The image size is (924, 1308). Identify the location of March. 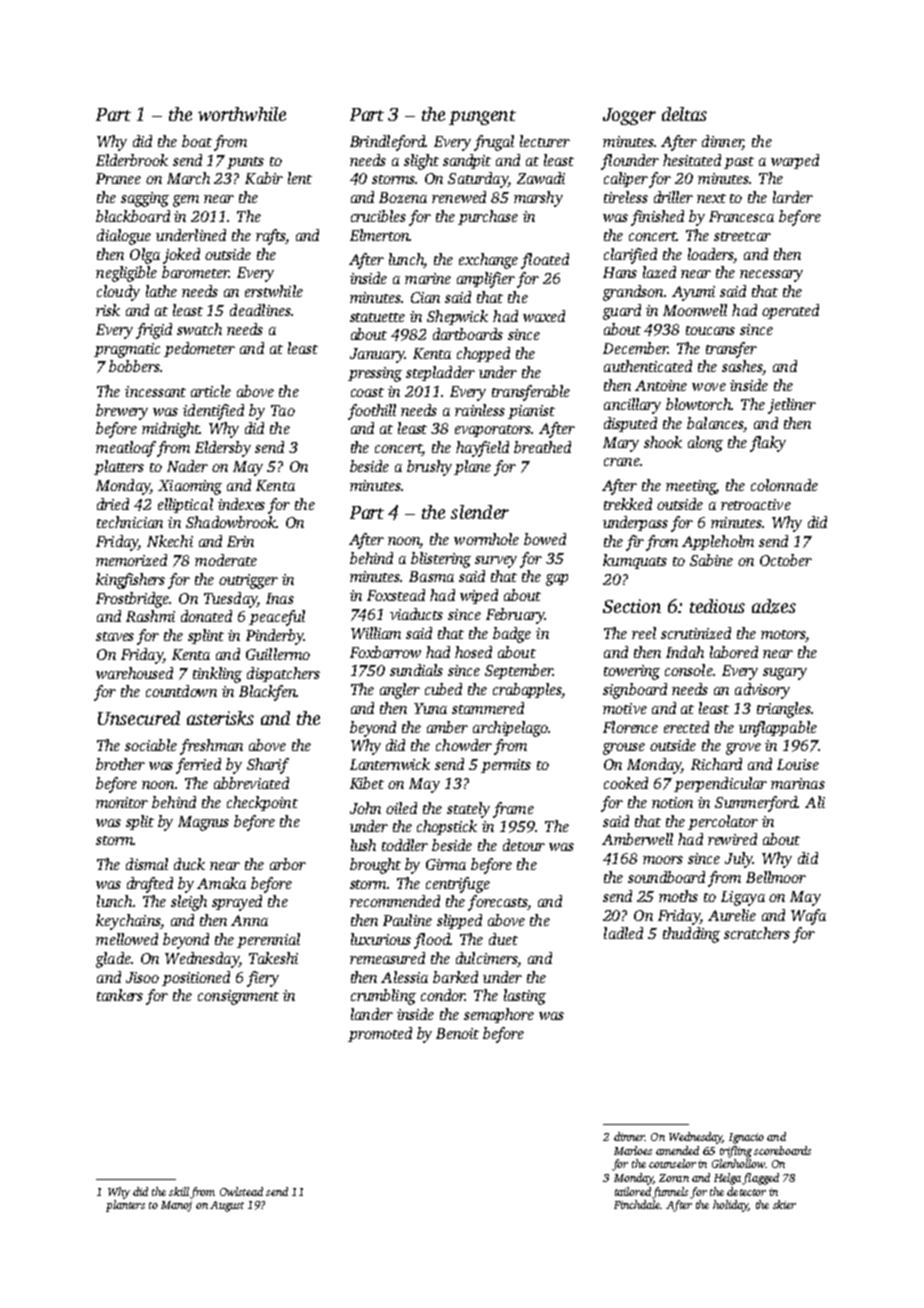
(188, 178).
